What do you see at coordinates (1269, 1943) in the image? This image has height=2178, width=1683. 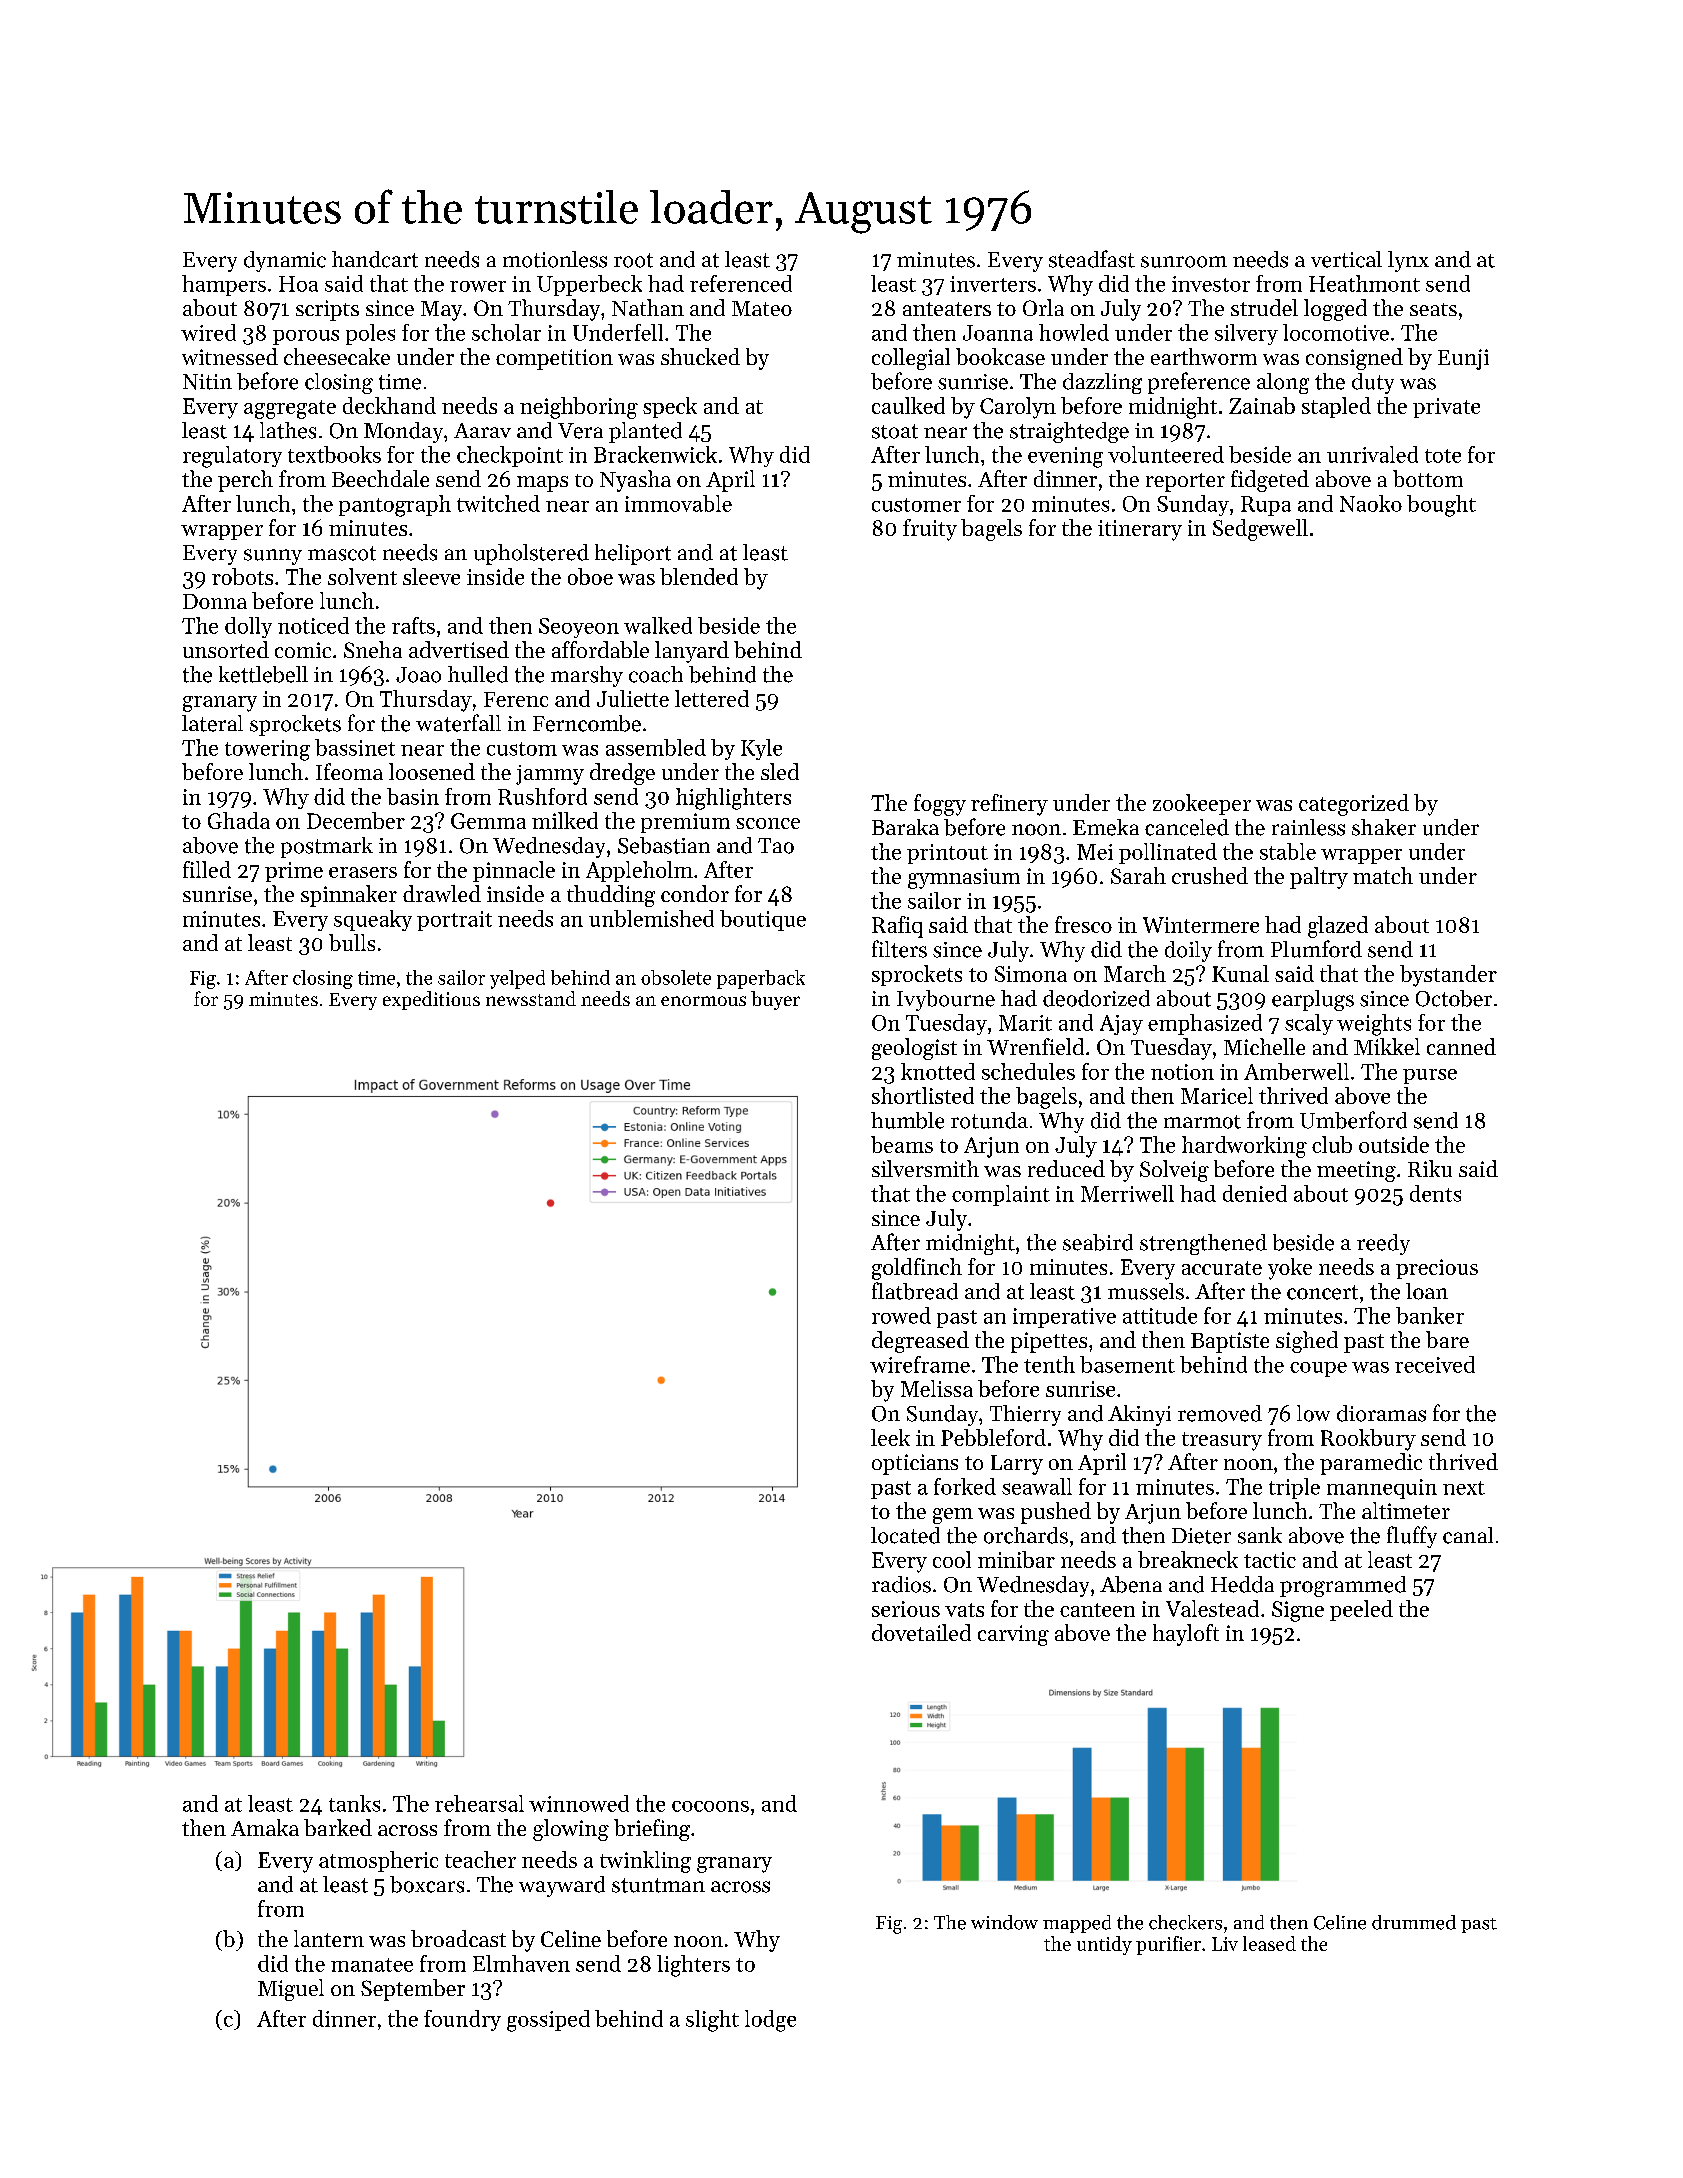 I see `leased` at bounding box center [1269, 1943].
